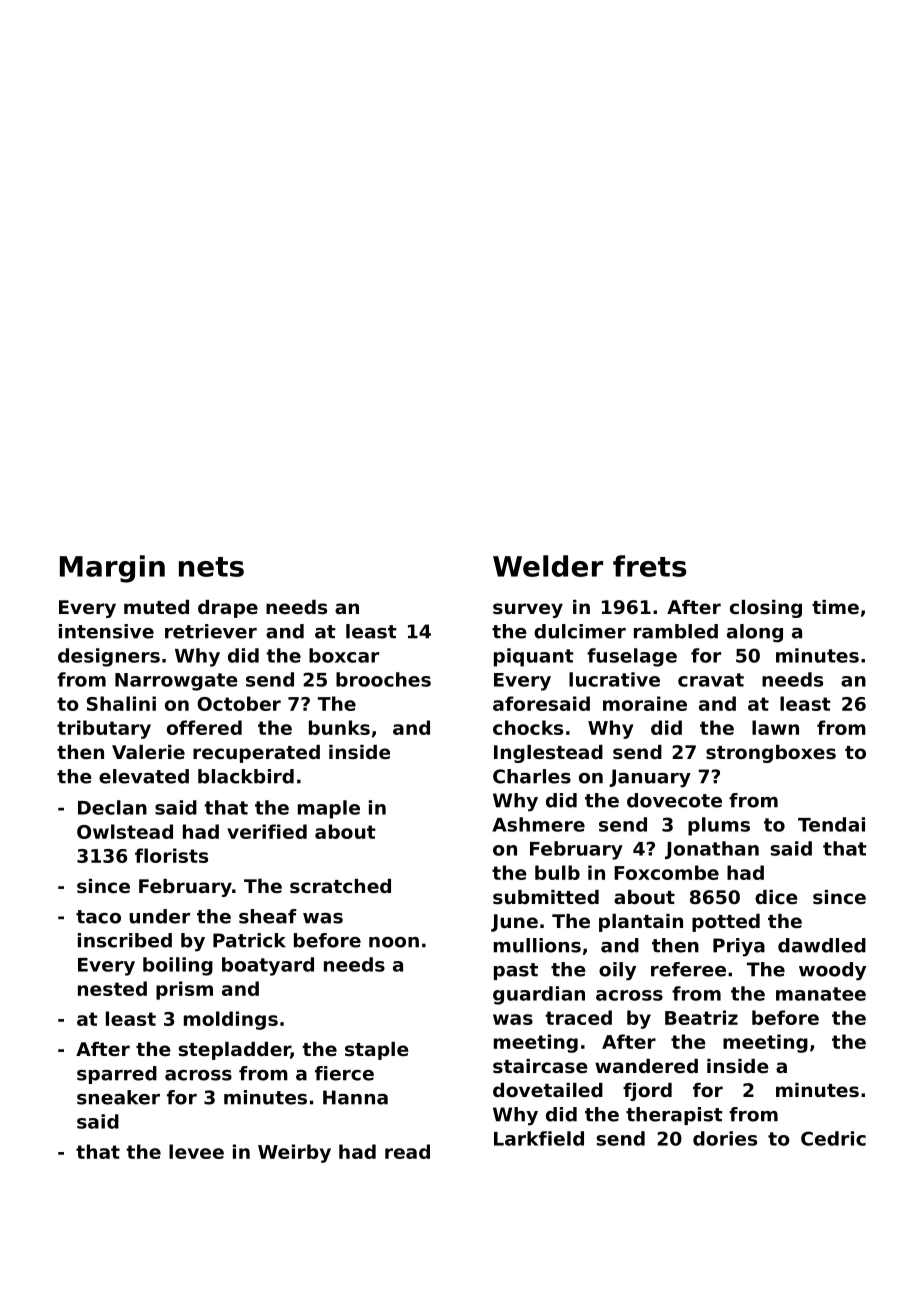 This image has height=1311, width=924. Describe the element at coordinates (112, 807) in the image. I see `Declan` at that location.
